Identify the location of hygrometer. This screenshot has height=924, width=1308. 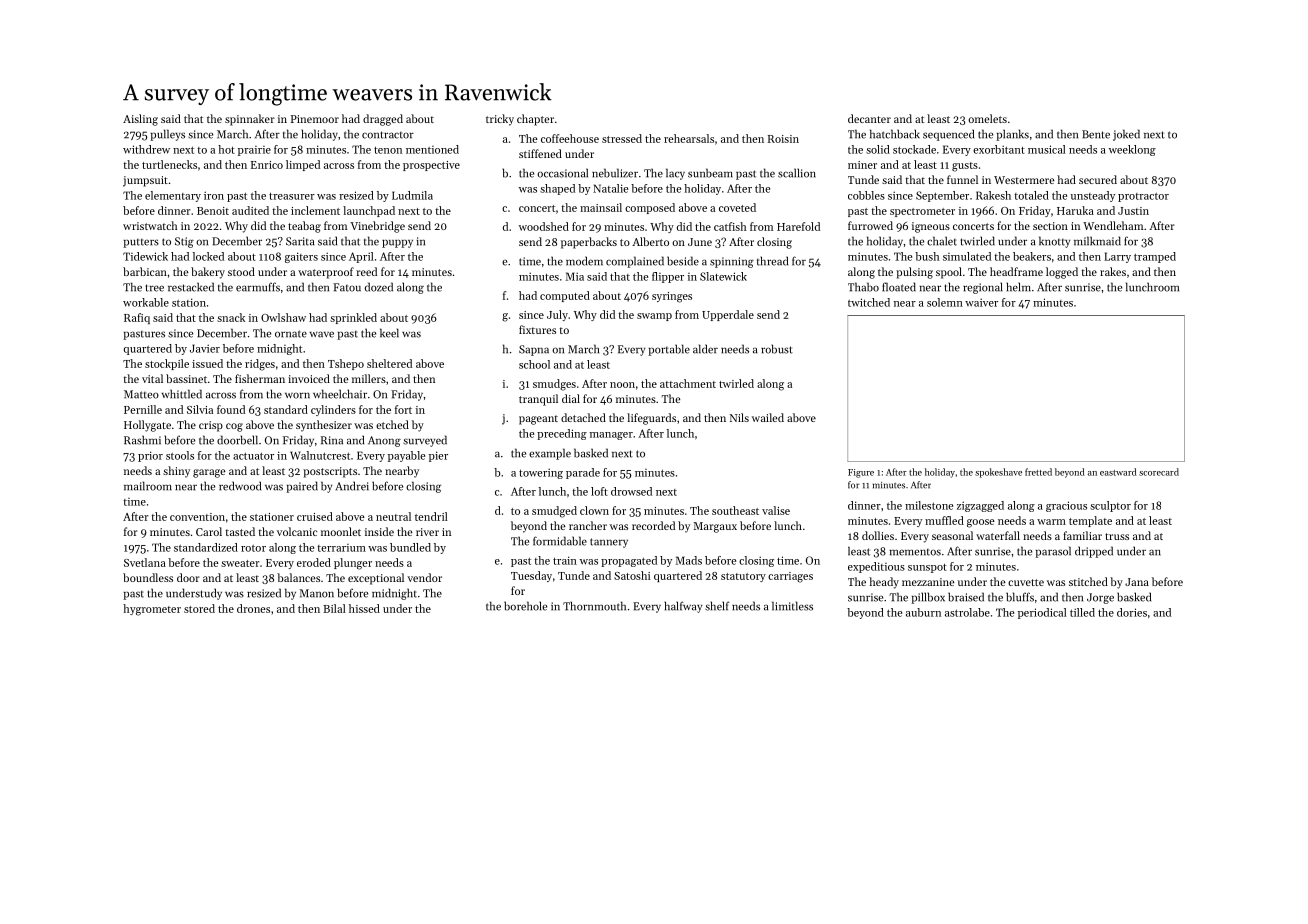
(152, 610).
